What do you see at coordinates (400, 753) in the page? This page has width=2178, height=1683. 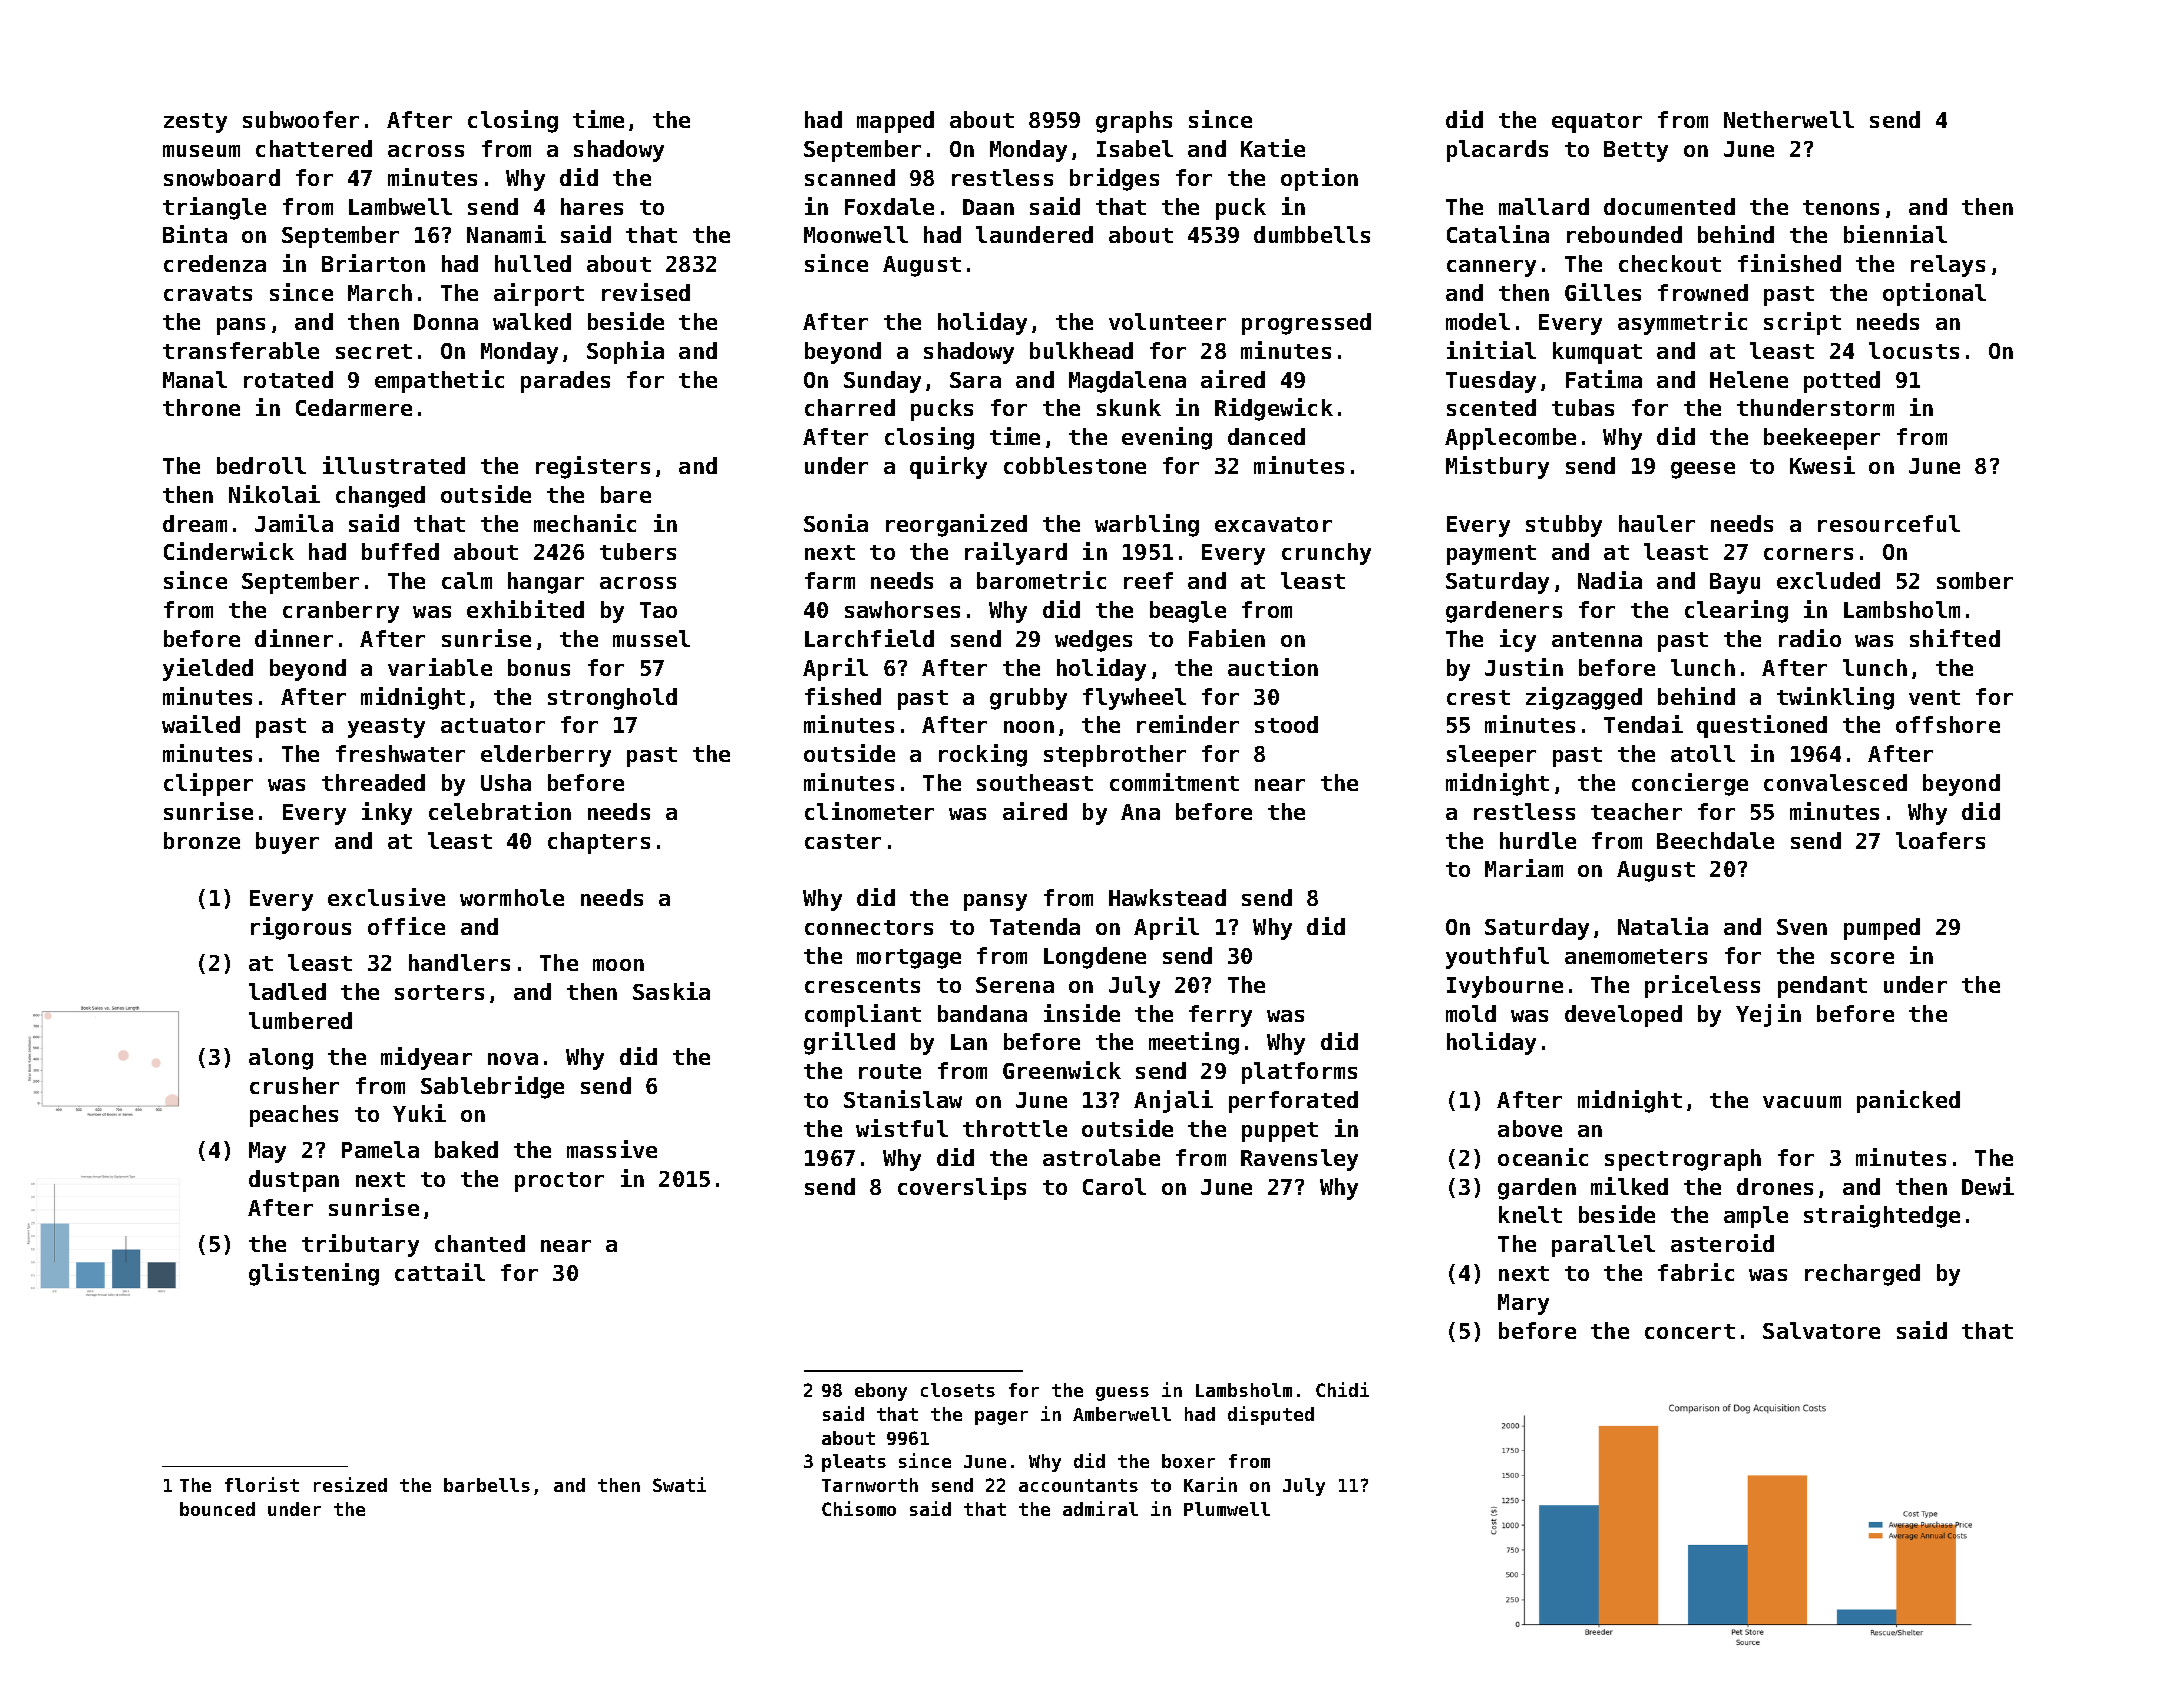 I see `freshwater` at bounding box center [400, 753].
